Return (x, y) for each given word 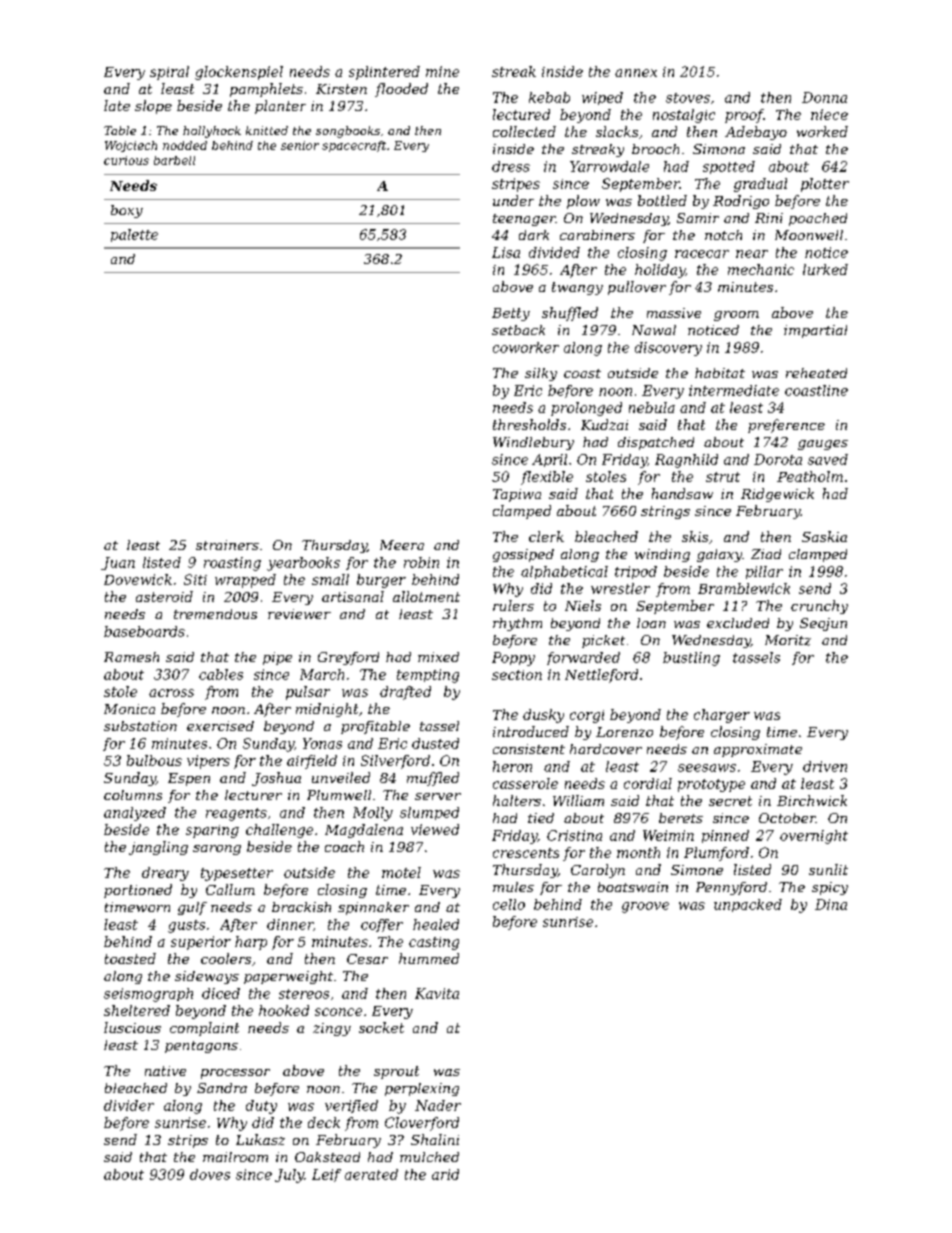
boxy (127, 211)
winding (662, 555)
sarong (217, 850)
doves (210, 1174)
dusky (543, 716)
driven (825, 766)
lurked (825, 269)
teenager (524, 220)
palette (134, 235)
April (549, 460)
